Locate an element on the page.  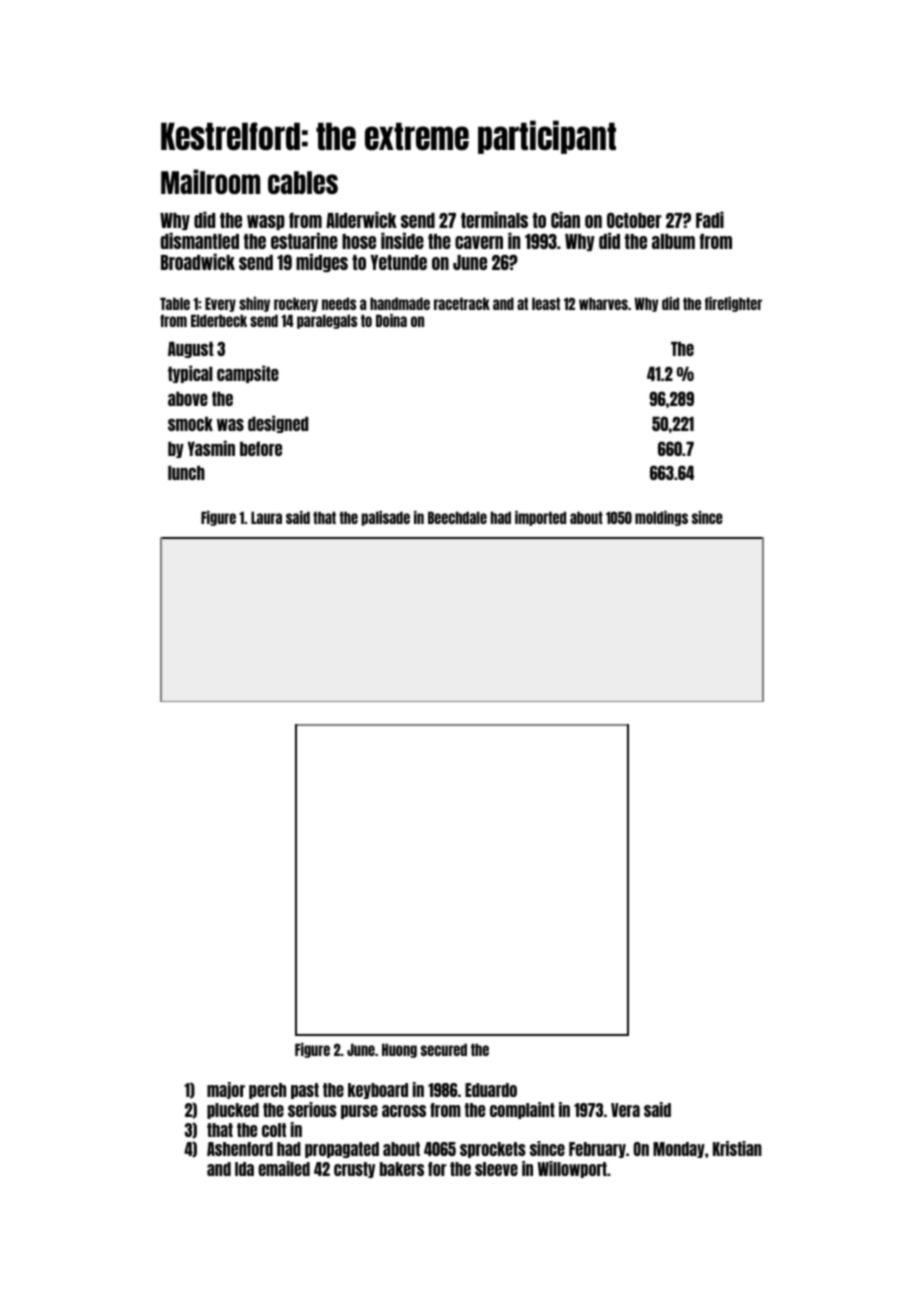
Yasmin is located at coordinates (211, 448).
